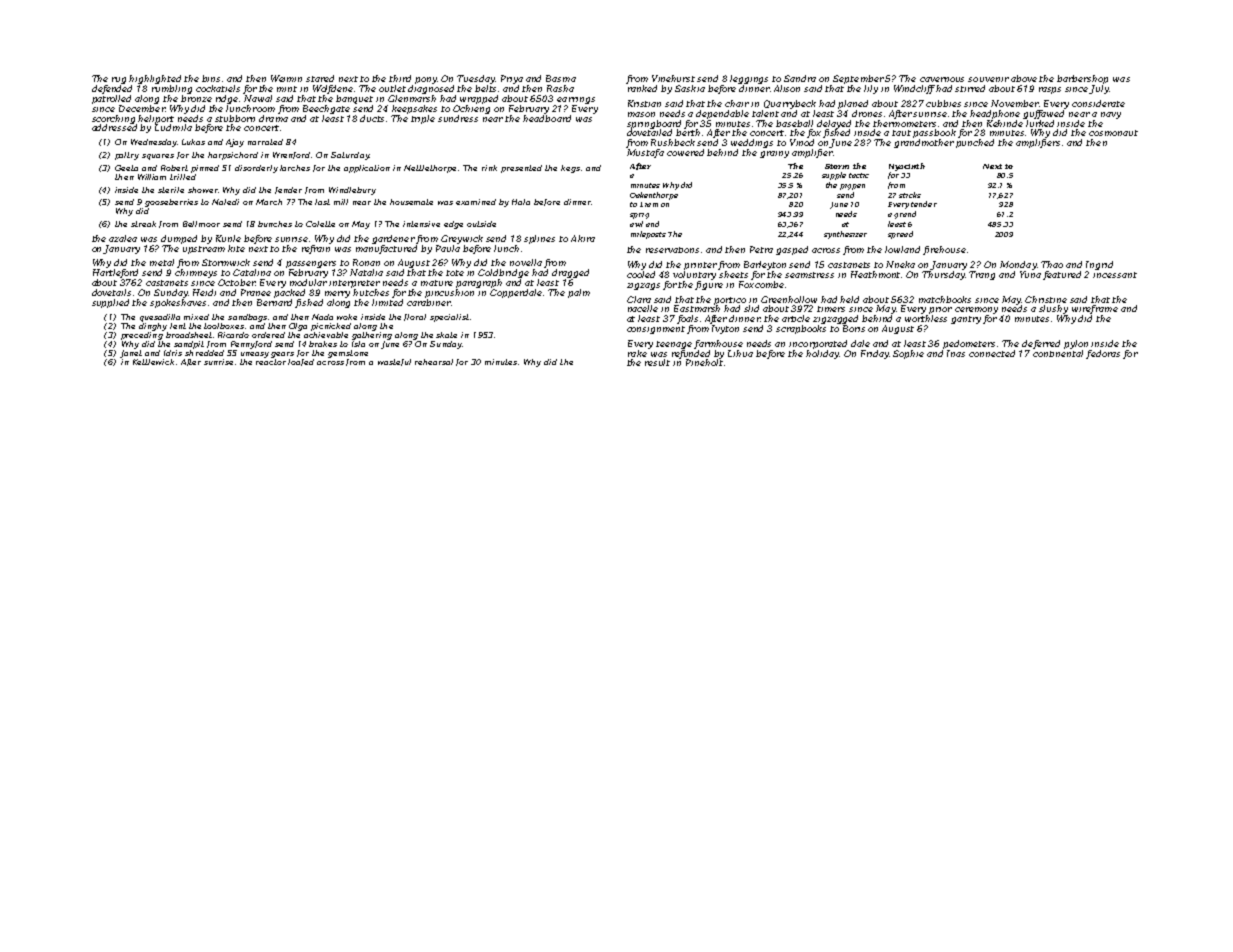  Describe the element at coordinates (722, 114) in the document. I see `dependable` at that location.
